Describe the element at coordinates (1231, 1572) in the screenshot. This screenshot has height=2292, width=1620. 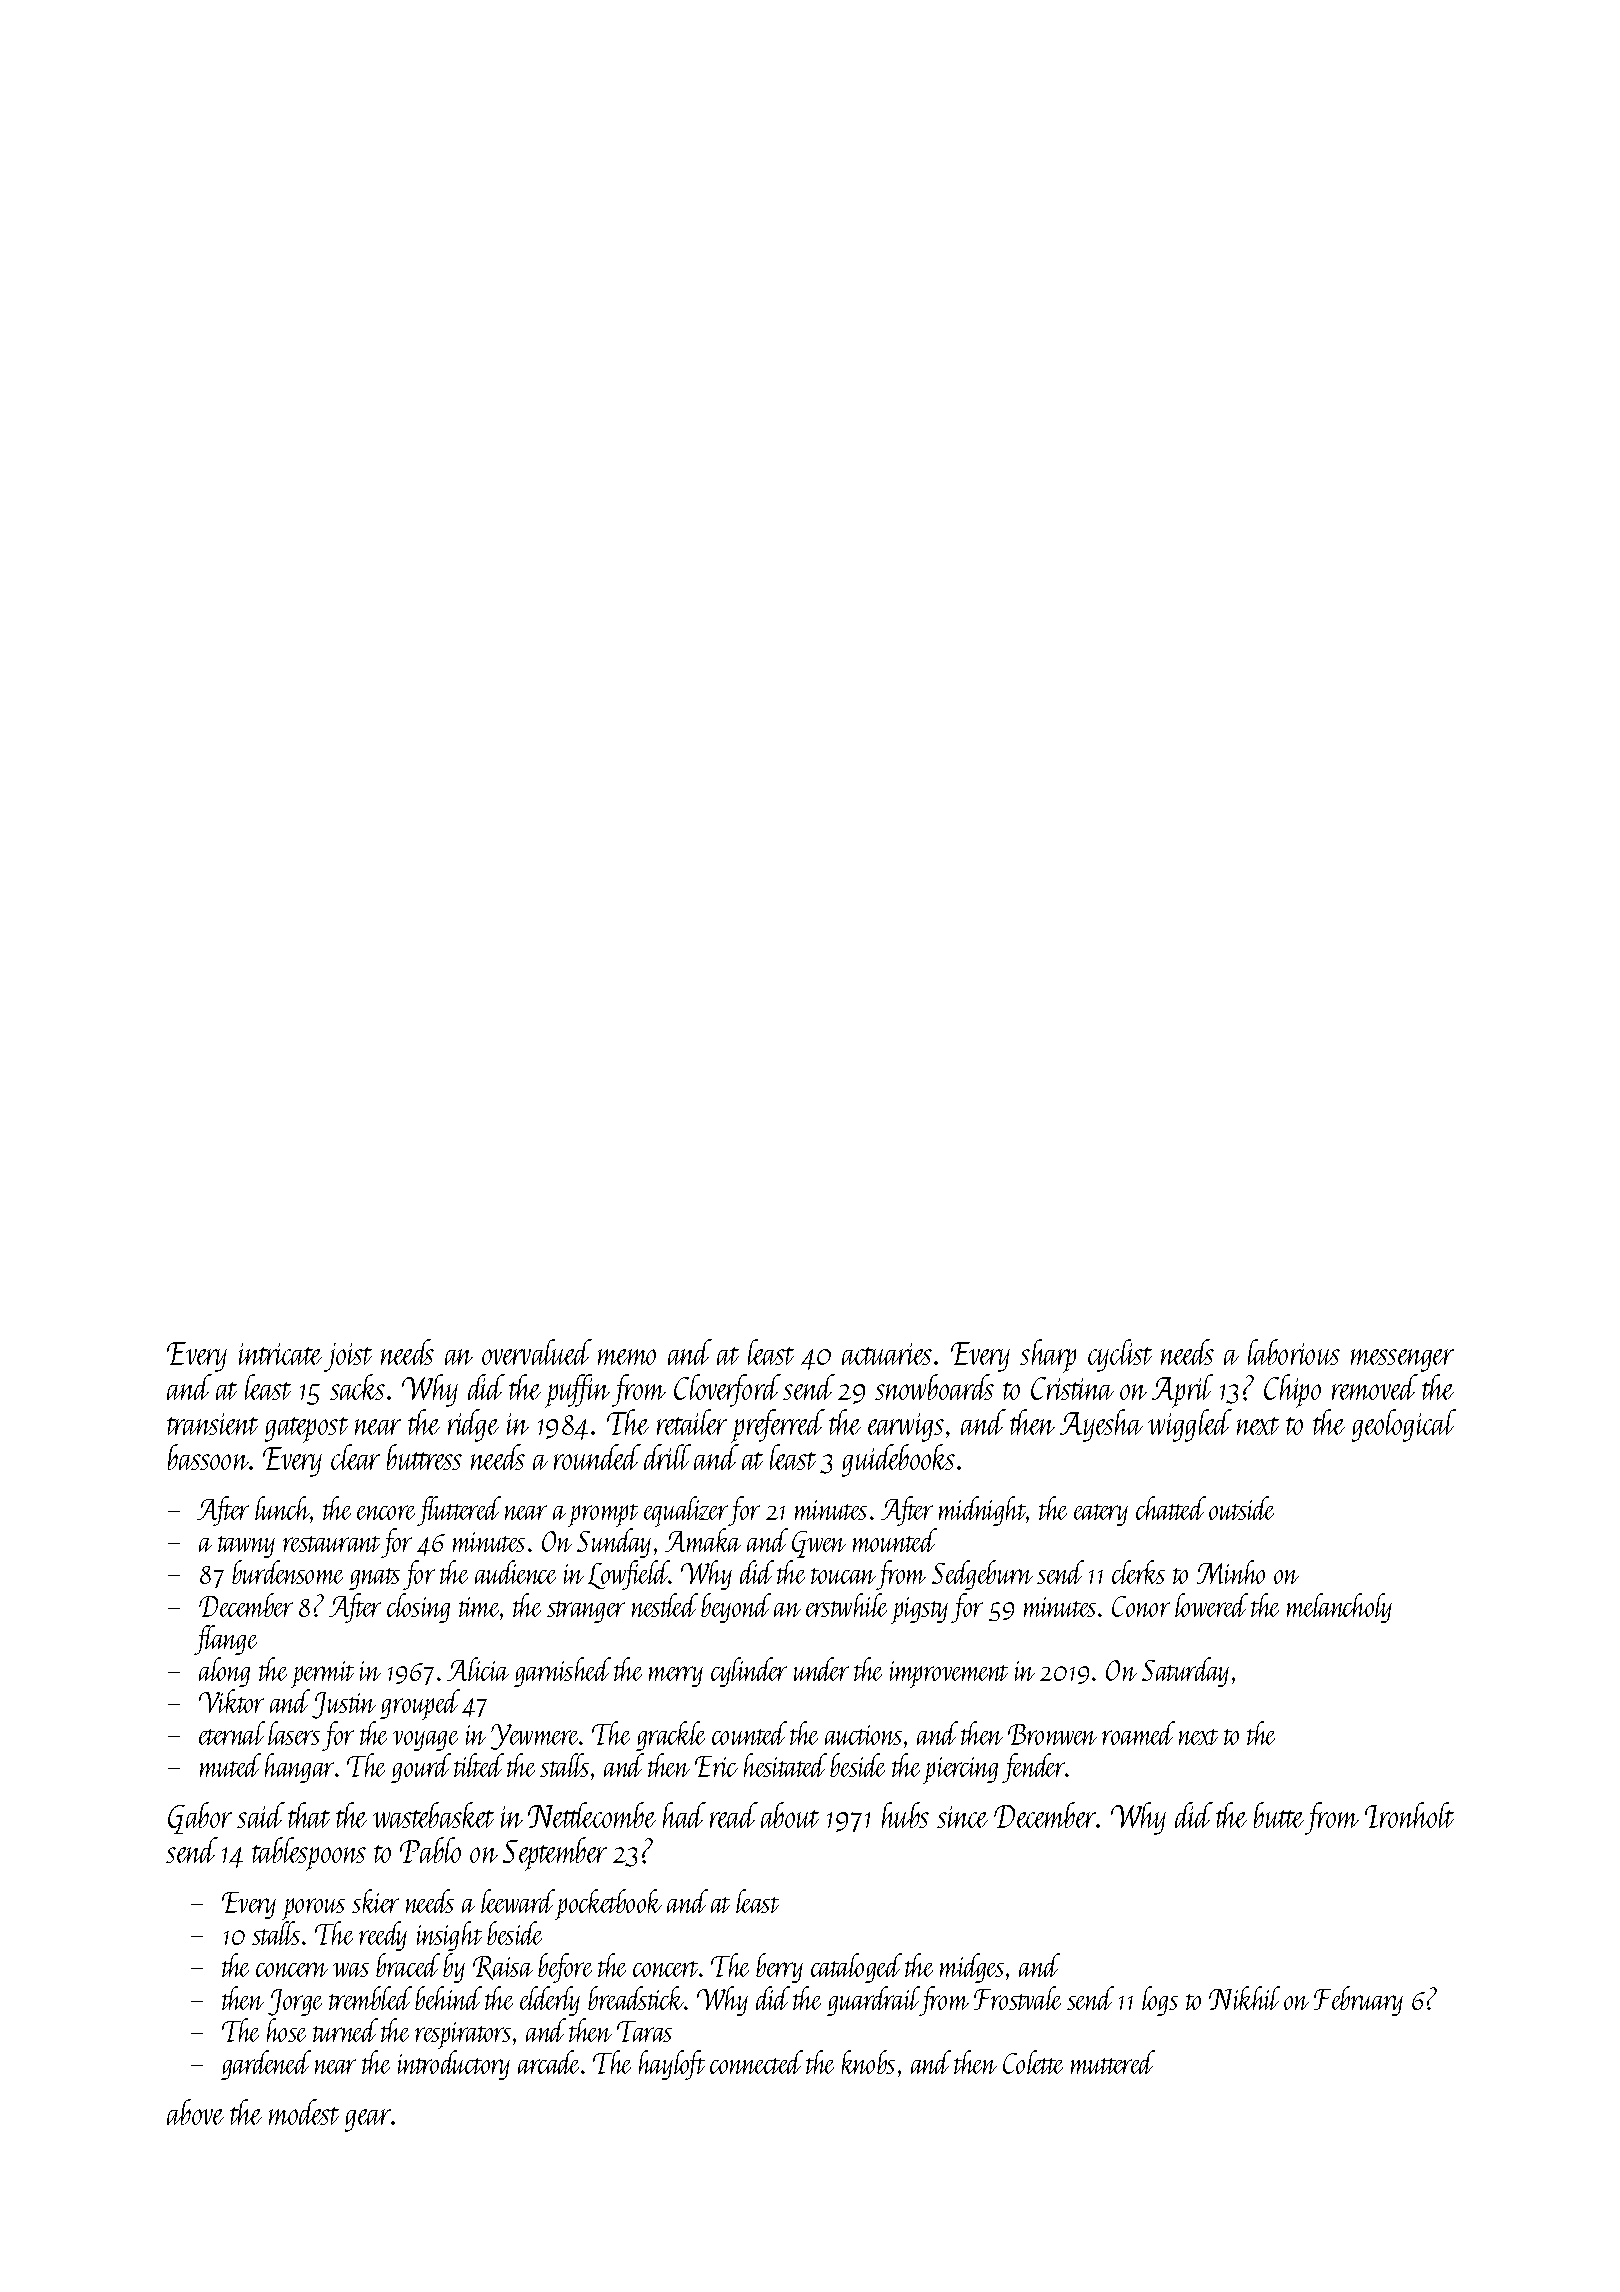
I see `Minho` at that location.
